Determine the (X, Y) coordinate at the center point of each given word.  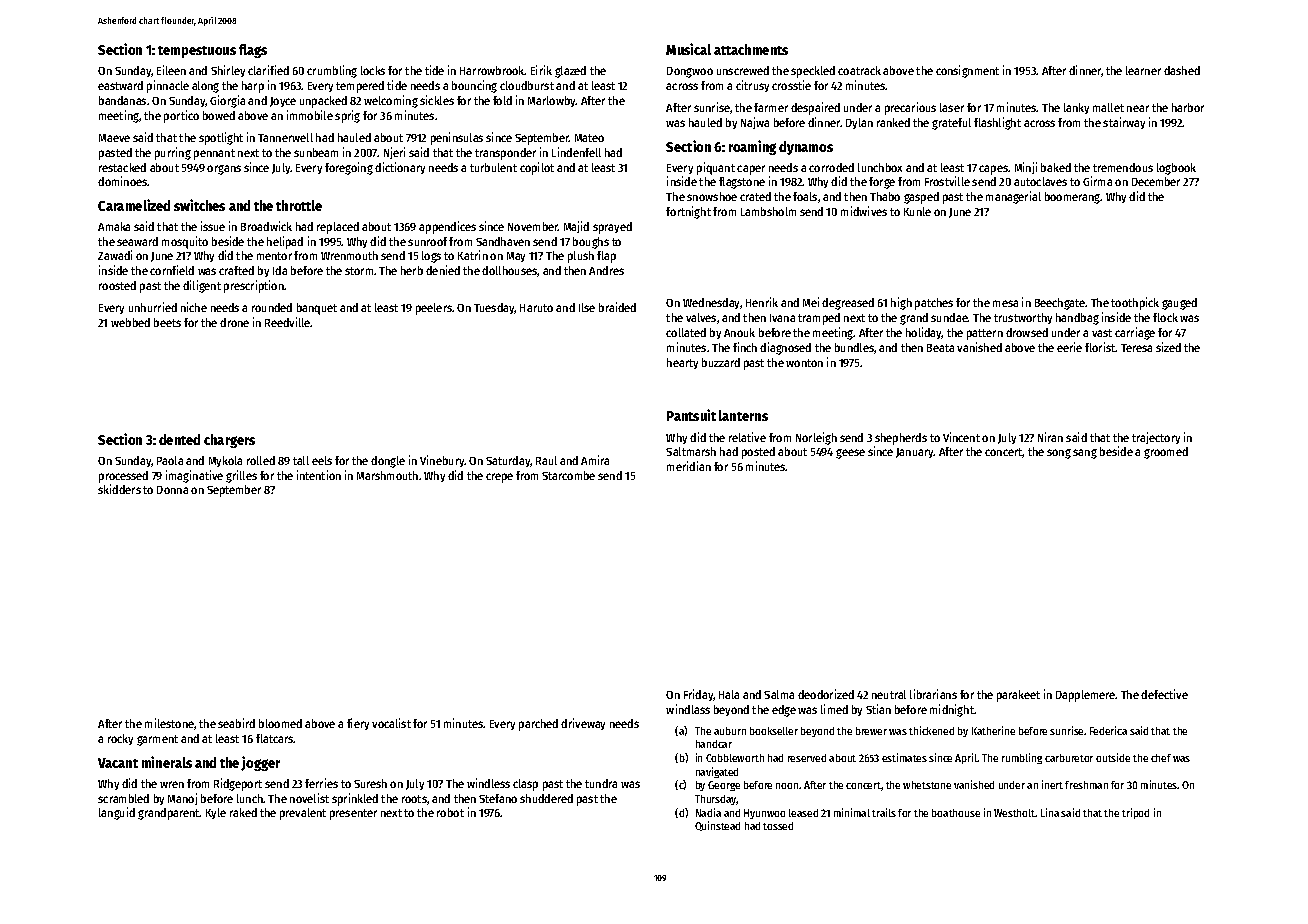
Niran (1050, 437)
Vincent (961, 437)
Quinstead (717, 826)
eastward (120, 85)
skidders (119, 489)
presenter (353, 814)
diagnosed (785, 348)
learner (1143, 70)
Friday (699, 695)
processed (123, 477)
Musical (688, 49)
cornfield (172, 270)
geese (850, 454)
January (915, 453)
